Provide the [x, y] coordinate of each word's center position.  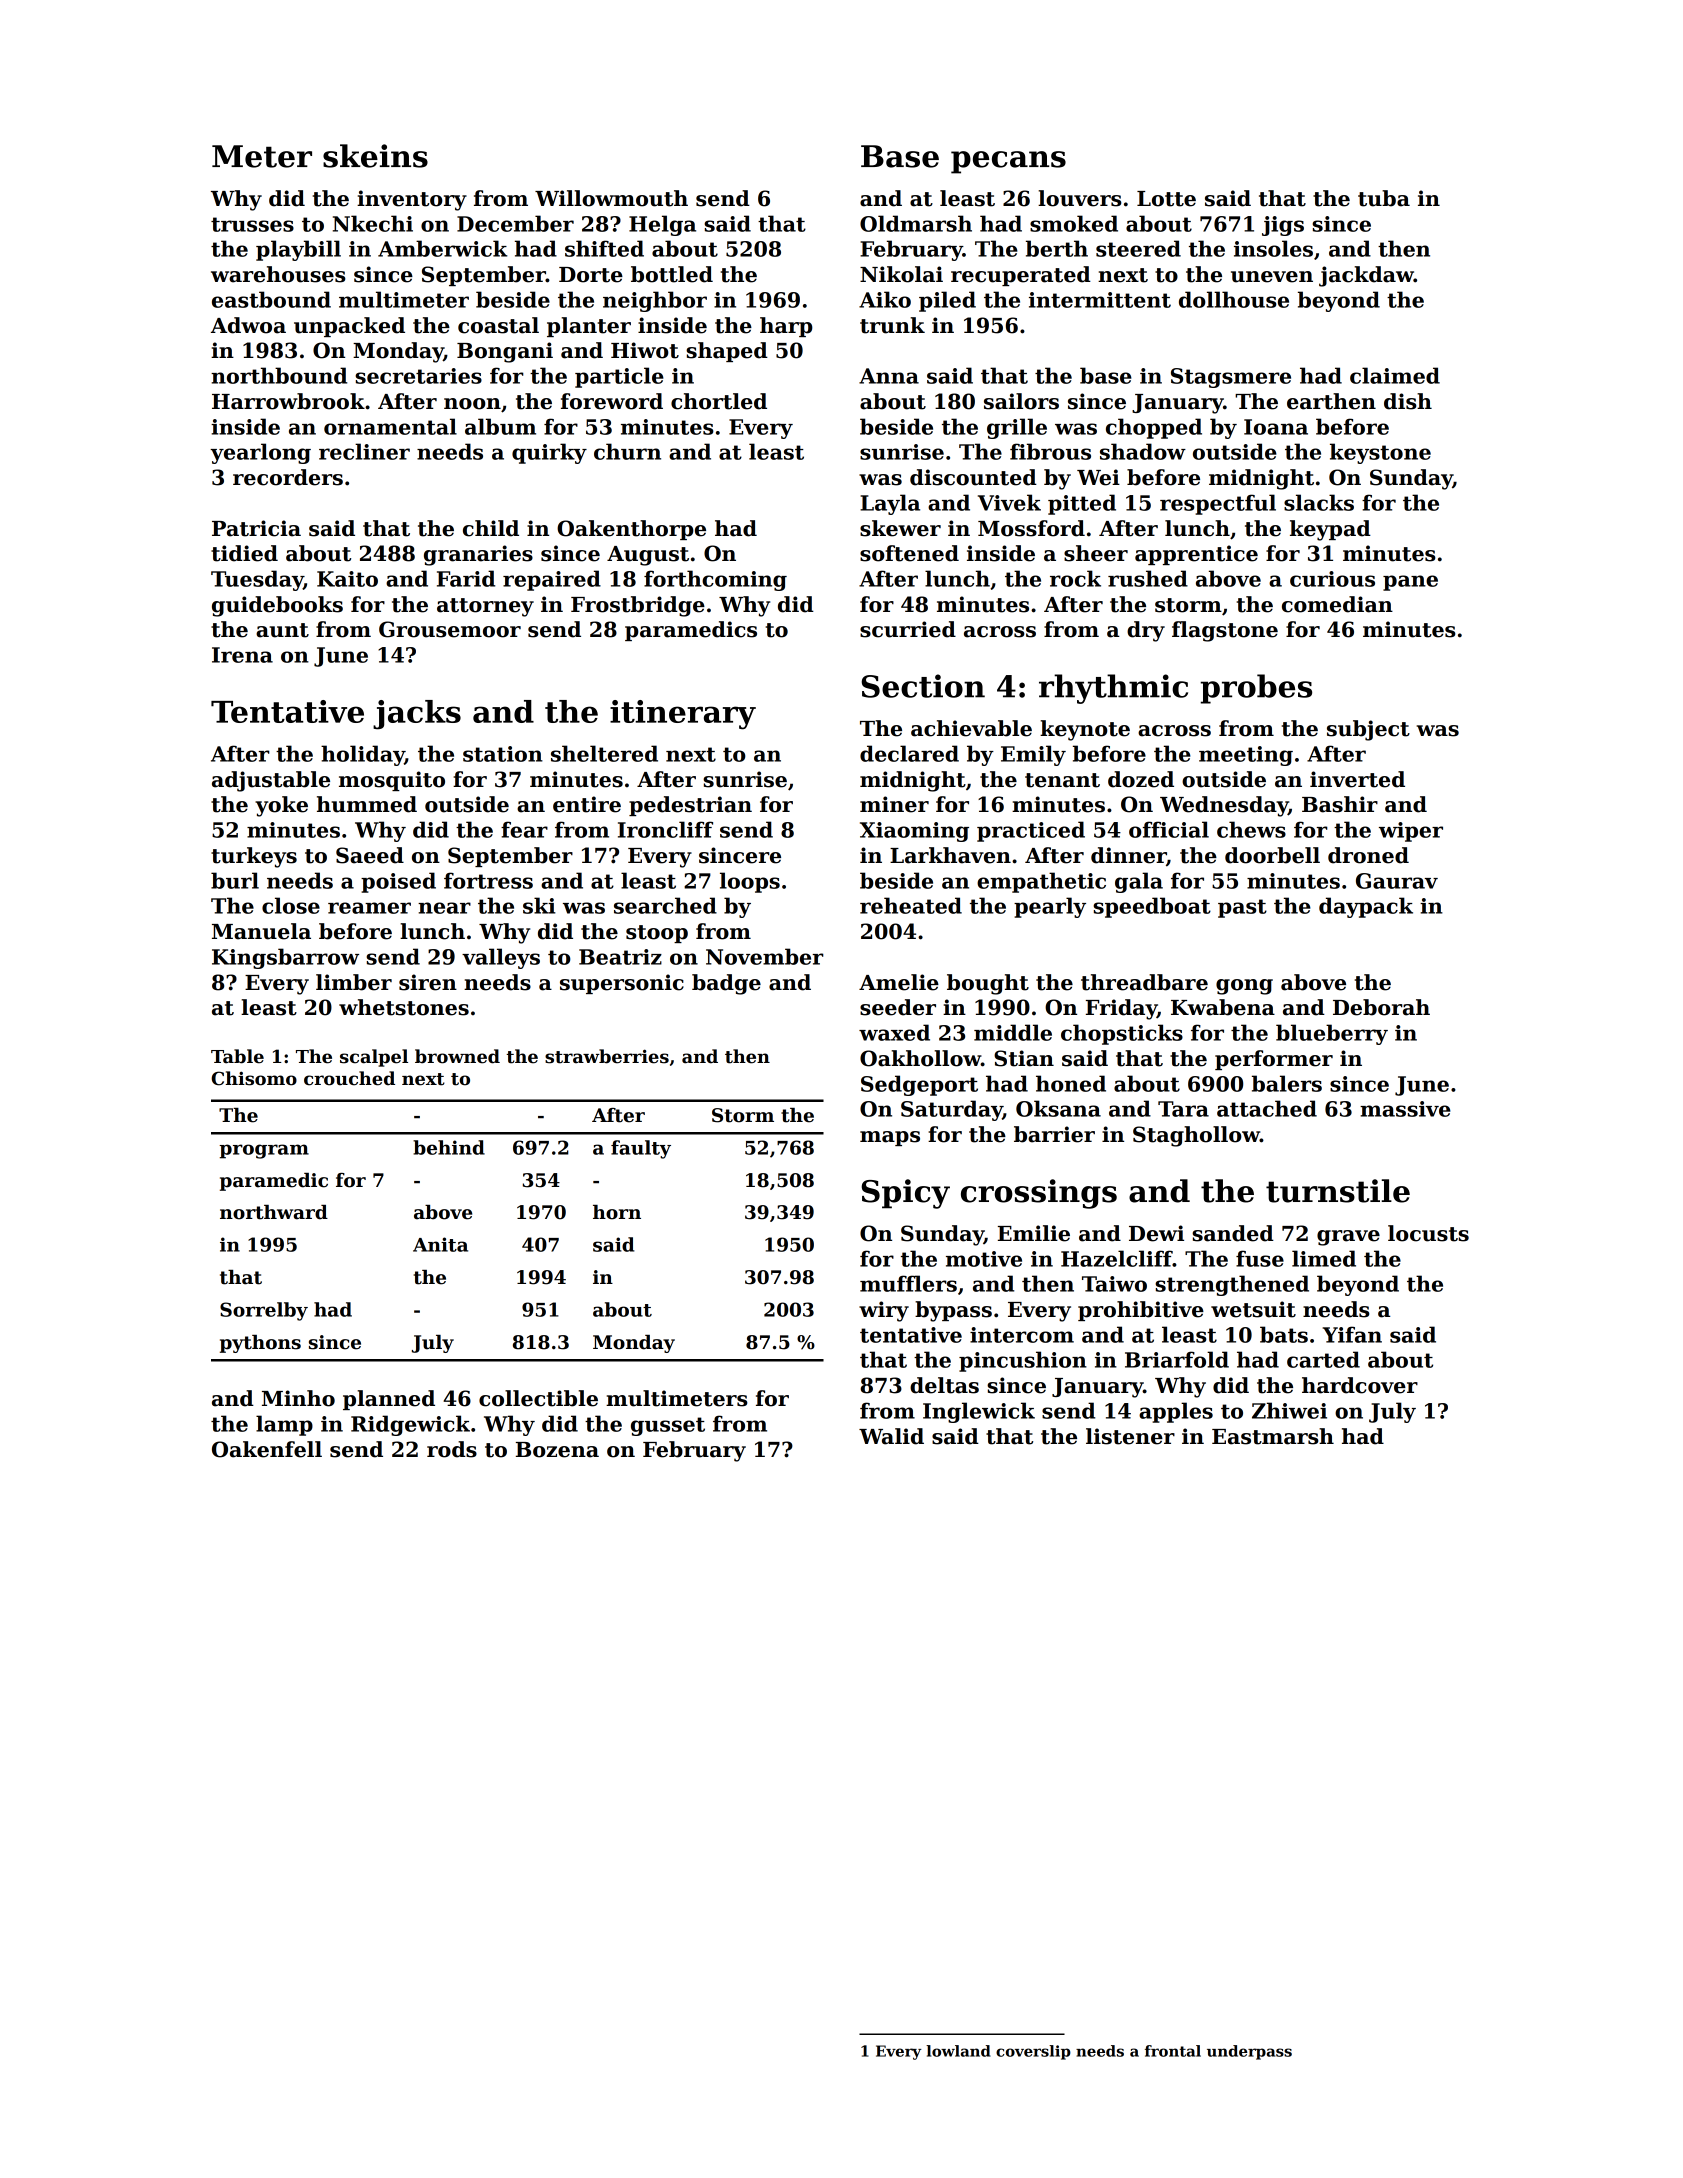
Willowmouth [611, 198]
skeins [375, 156]
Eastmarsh [1273, 1436]
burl [235, 880]
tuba [1384, 198]
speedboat [1152, 907]
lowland [958, 2051]
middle [1013, 1032]
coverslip [1033, 2052]
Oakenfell [267, 1449]
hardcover [1360, 1385]
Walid [891, 1436]
